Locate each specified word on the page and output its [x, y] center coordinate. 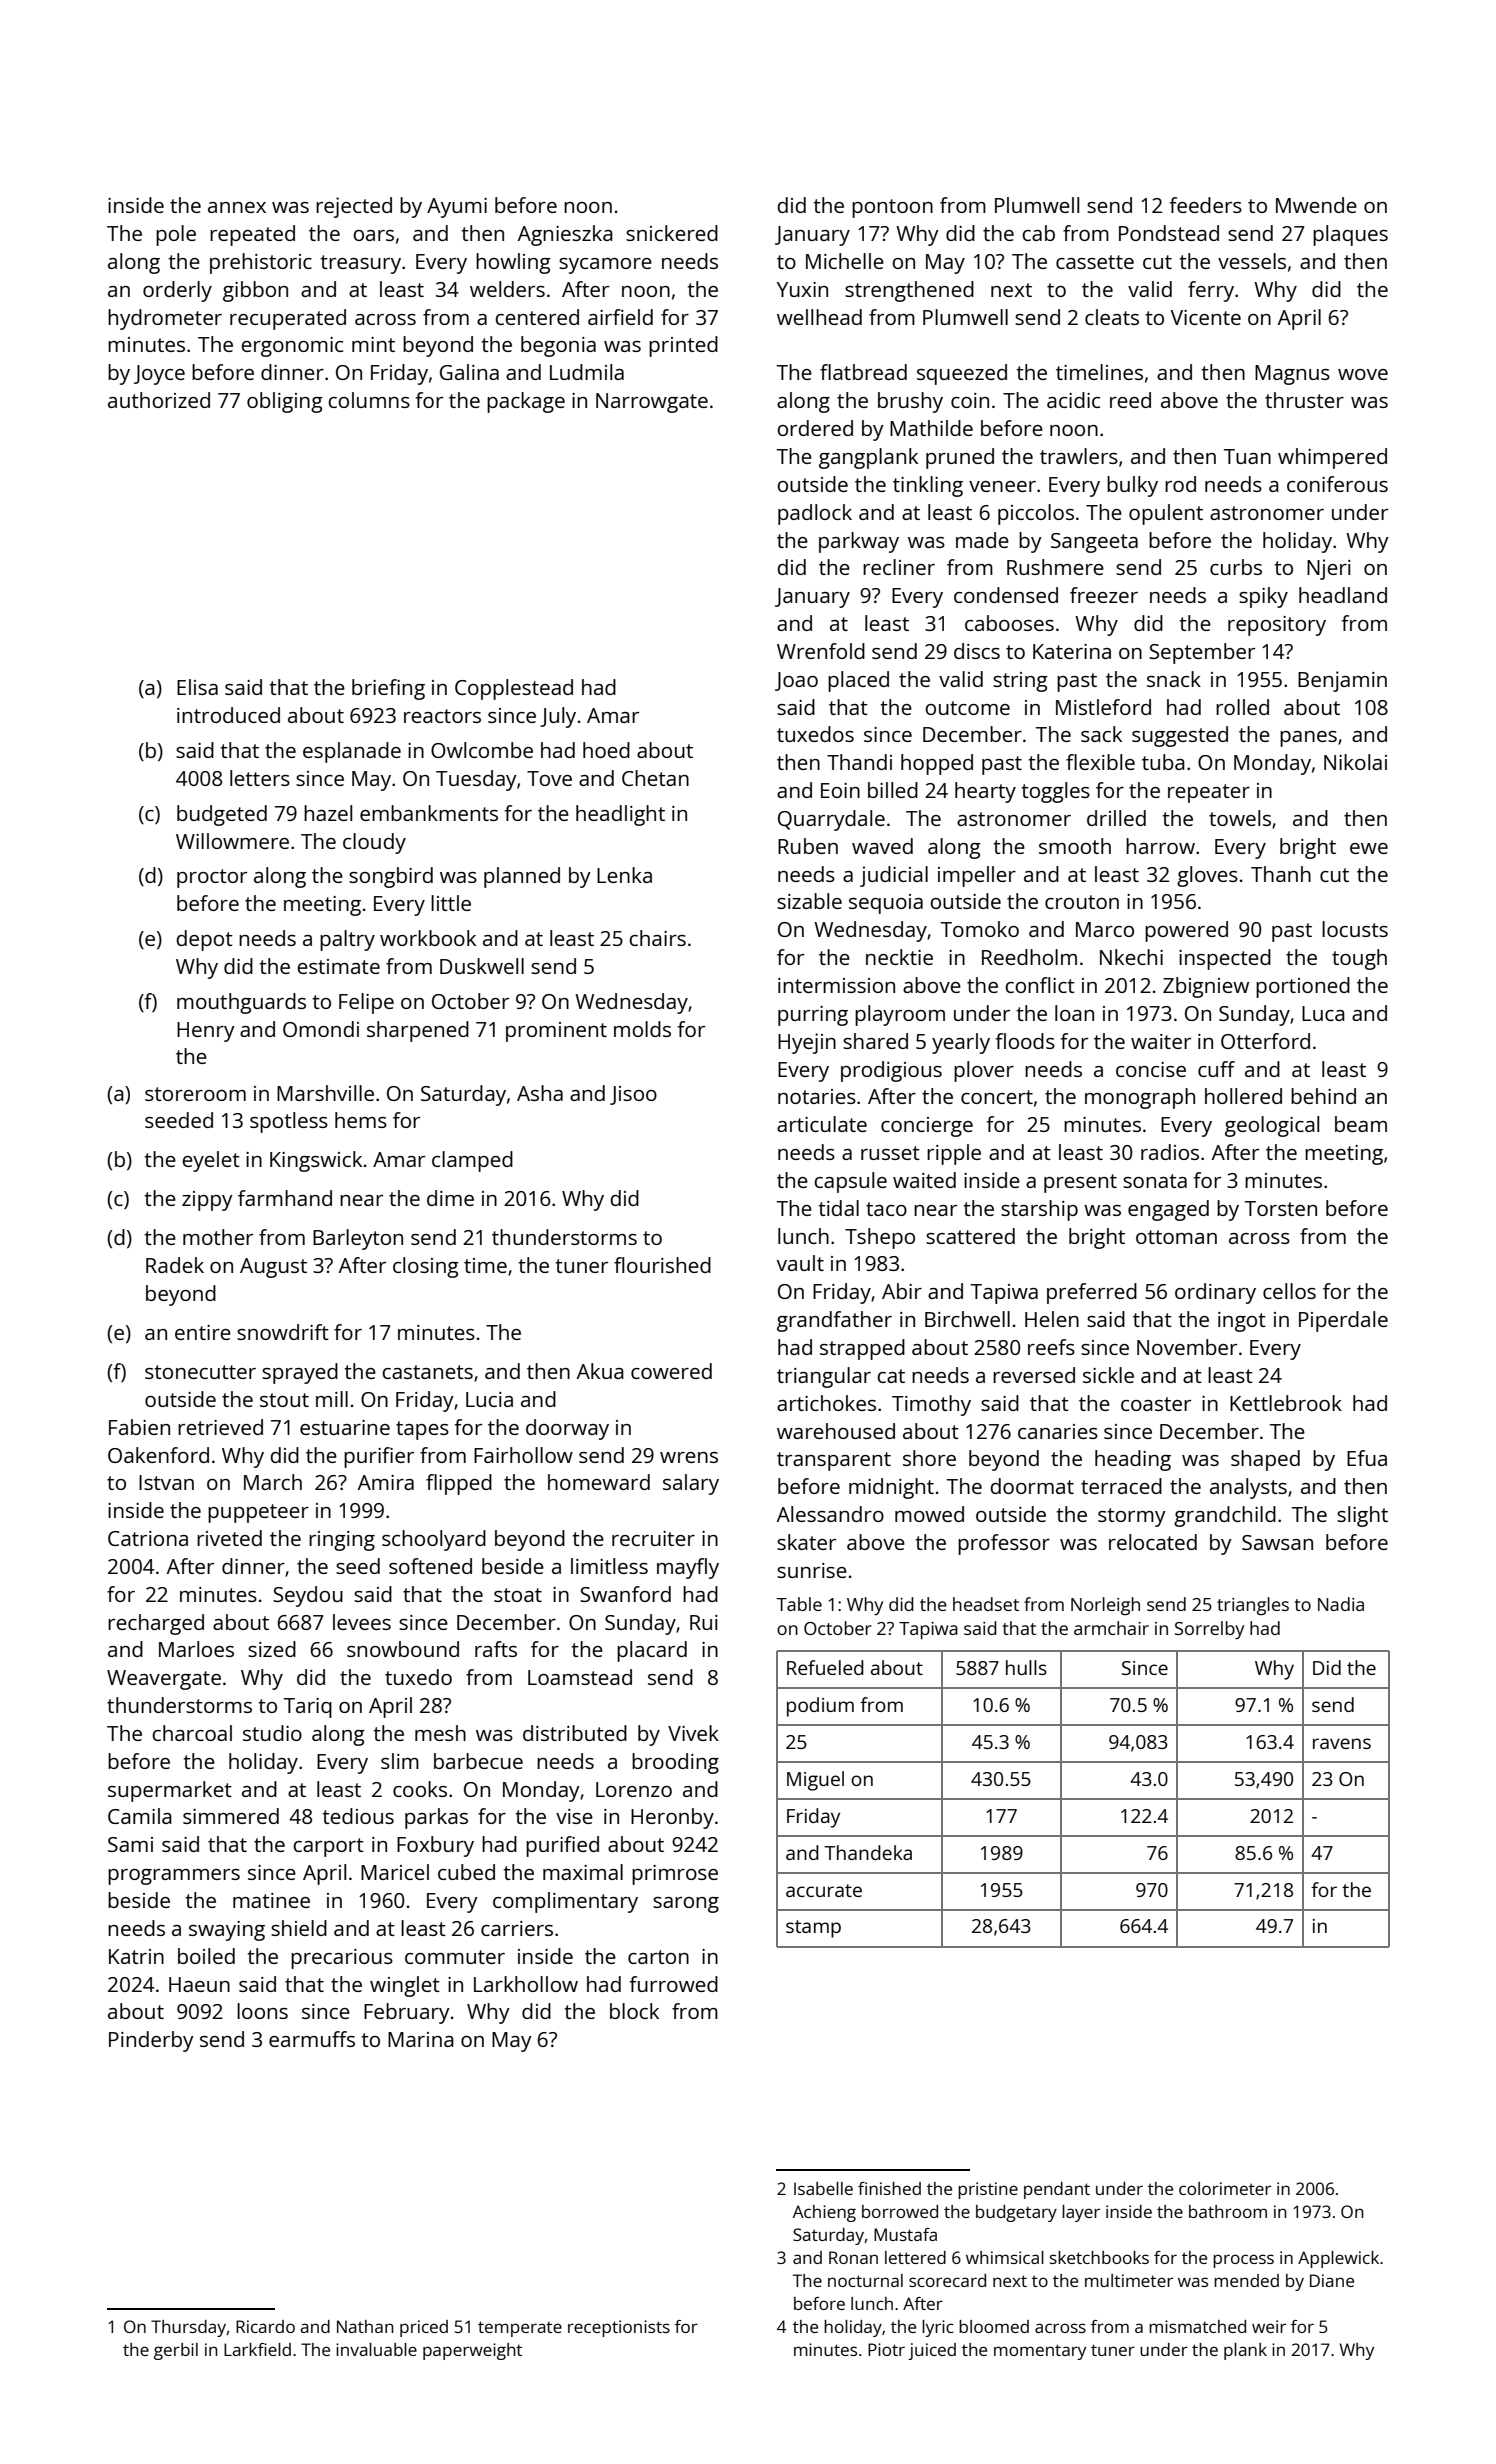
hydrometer [165, 319]
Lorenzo [634, 1789]
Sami [130, 1844]
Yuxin [802, 289]
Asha [540, 1093]
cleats [1112, 317]
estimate [338, 966]
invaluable [376, 2349]
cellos [1289, 1291]
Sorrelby [1209, 1630]
